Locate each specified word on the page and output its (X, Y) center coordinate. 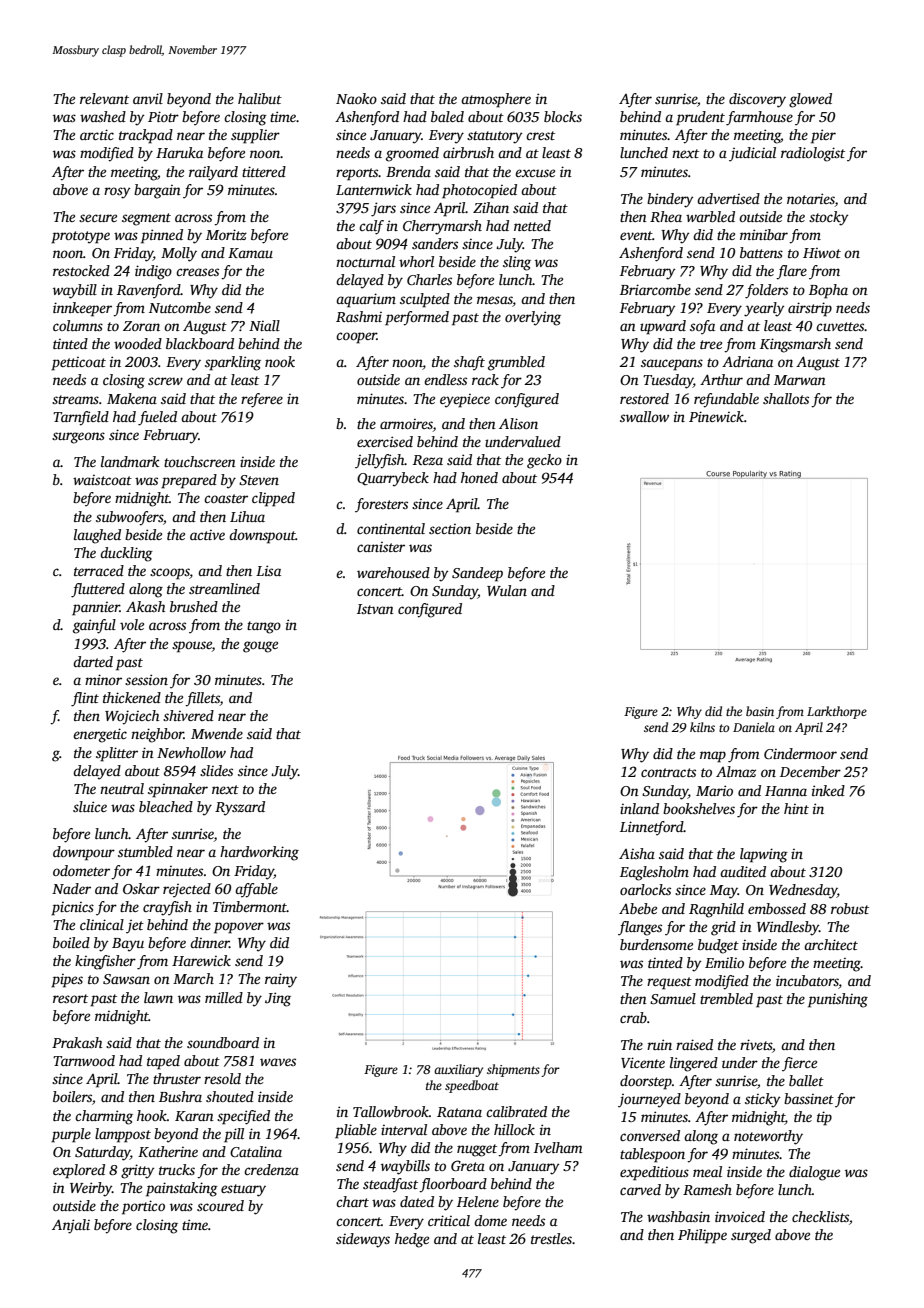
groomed (412, 154)
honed (479, 477)
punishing (838, 1000)
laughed (97, 536)
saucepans (672, 365)
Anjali (71, 1226)
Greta (468, 1165)
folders (766, 291)
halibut (260, 98)
